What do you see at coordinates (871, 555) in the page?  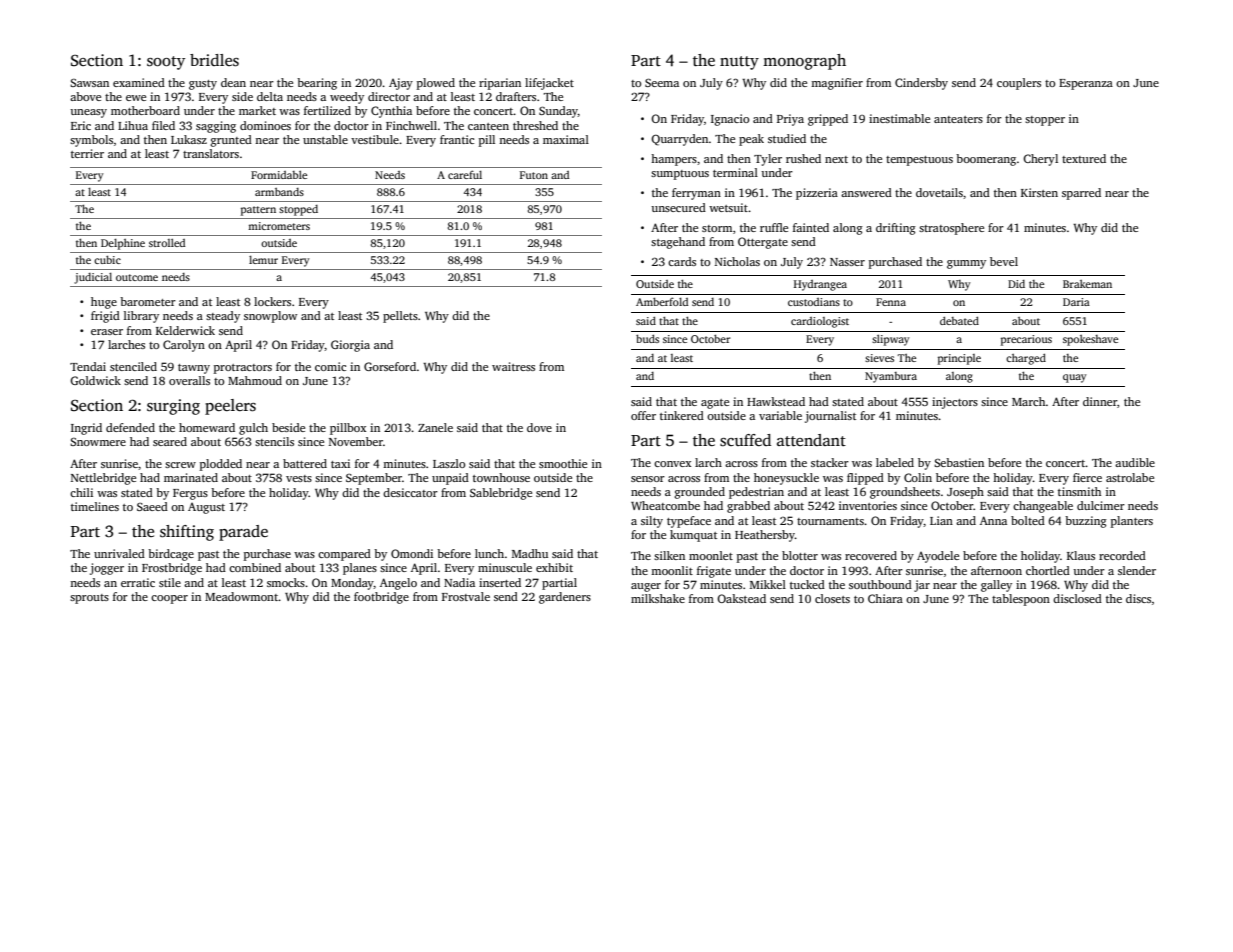 I see `recovered` at bounding box center [871, 555].
